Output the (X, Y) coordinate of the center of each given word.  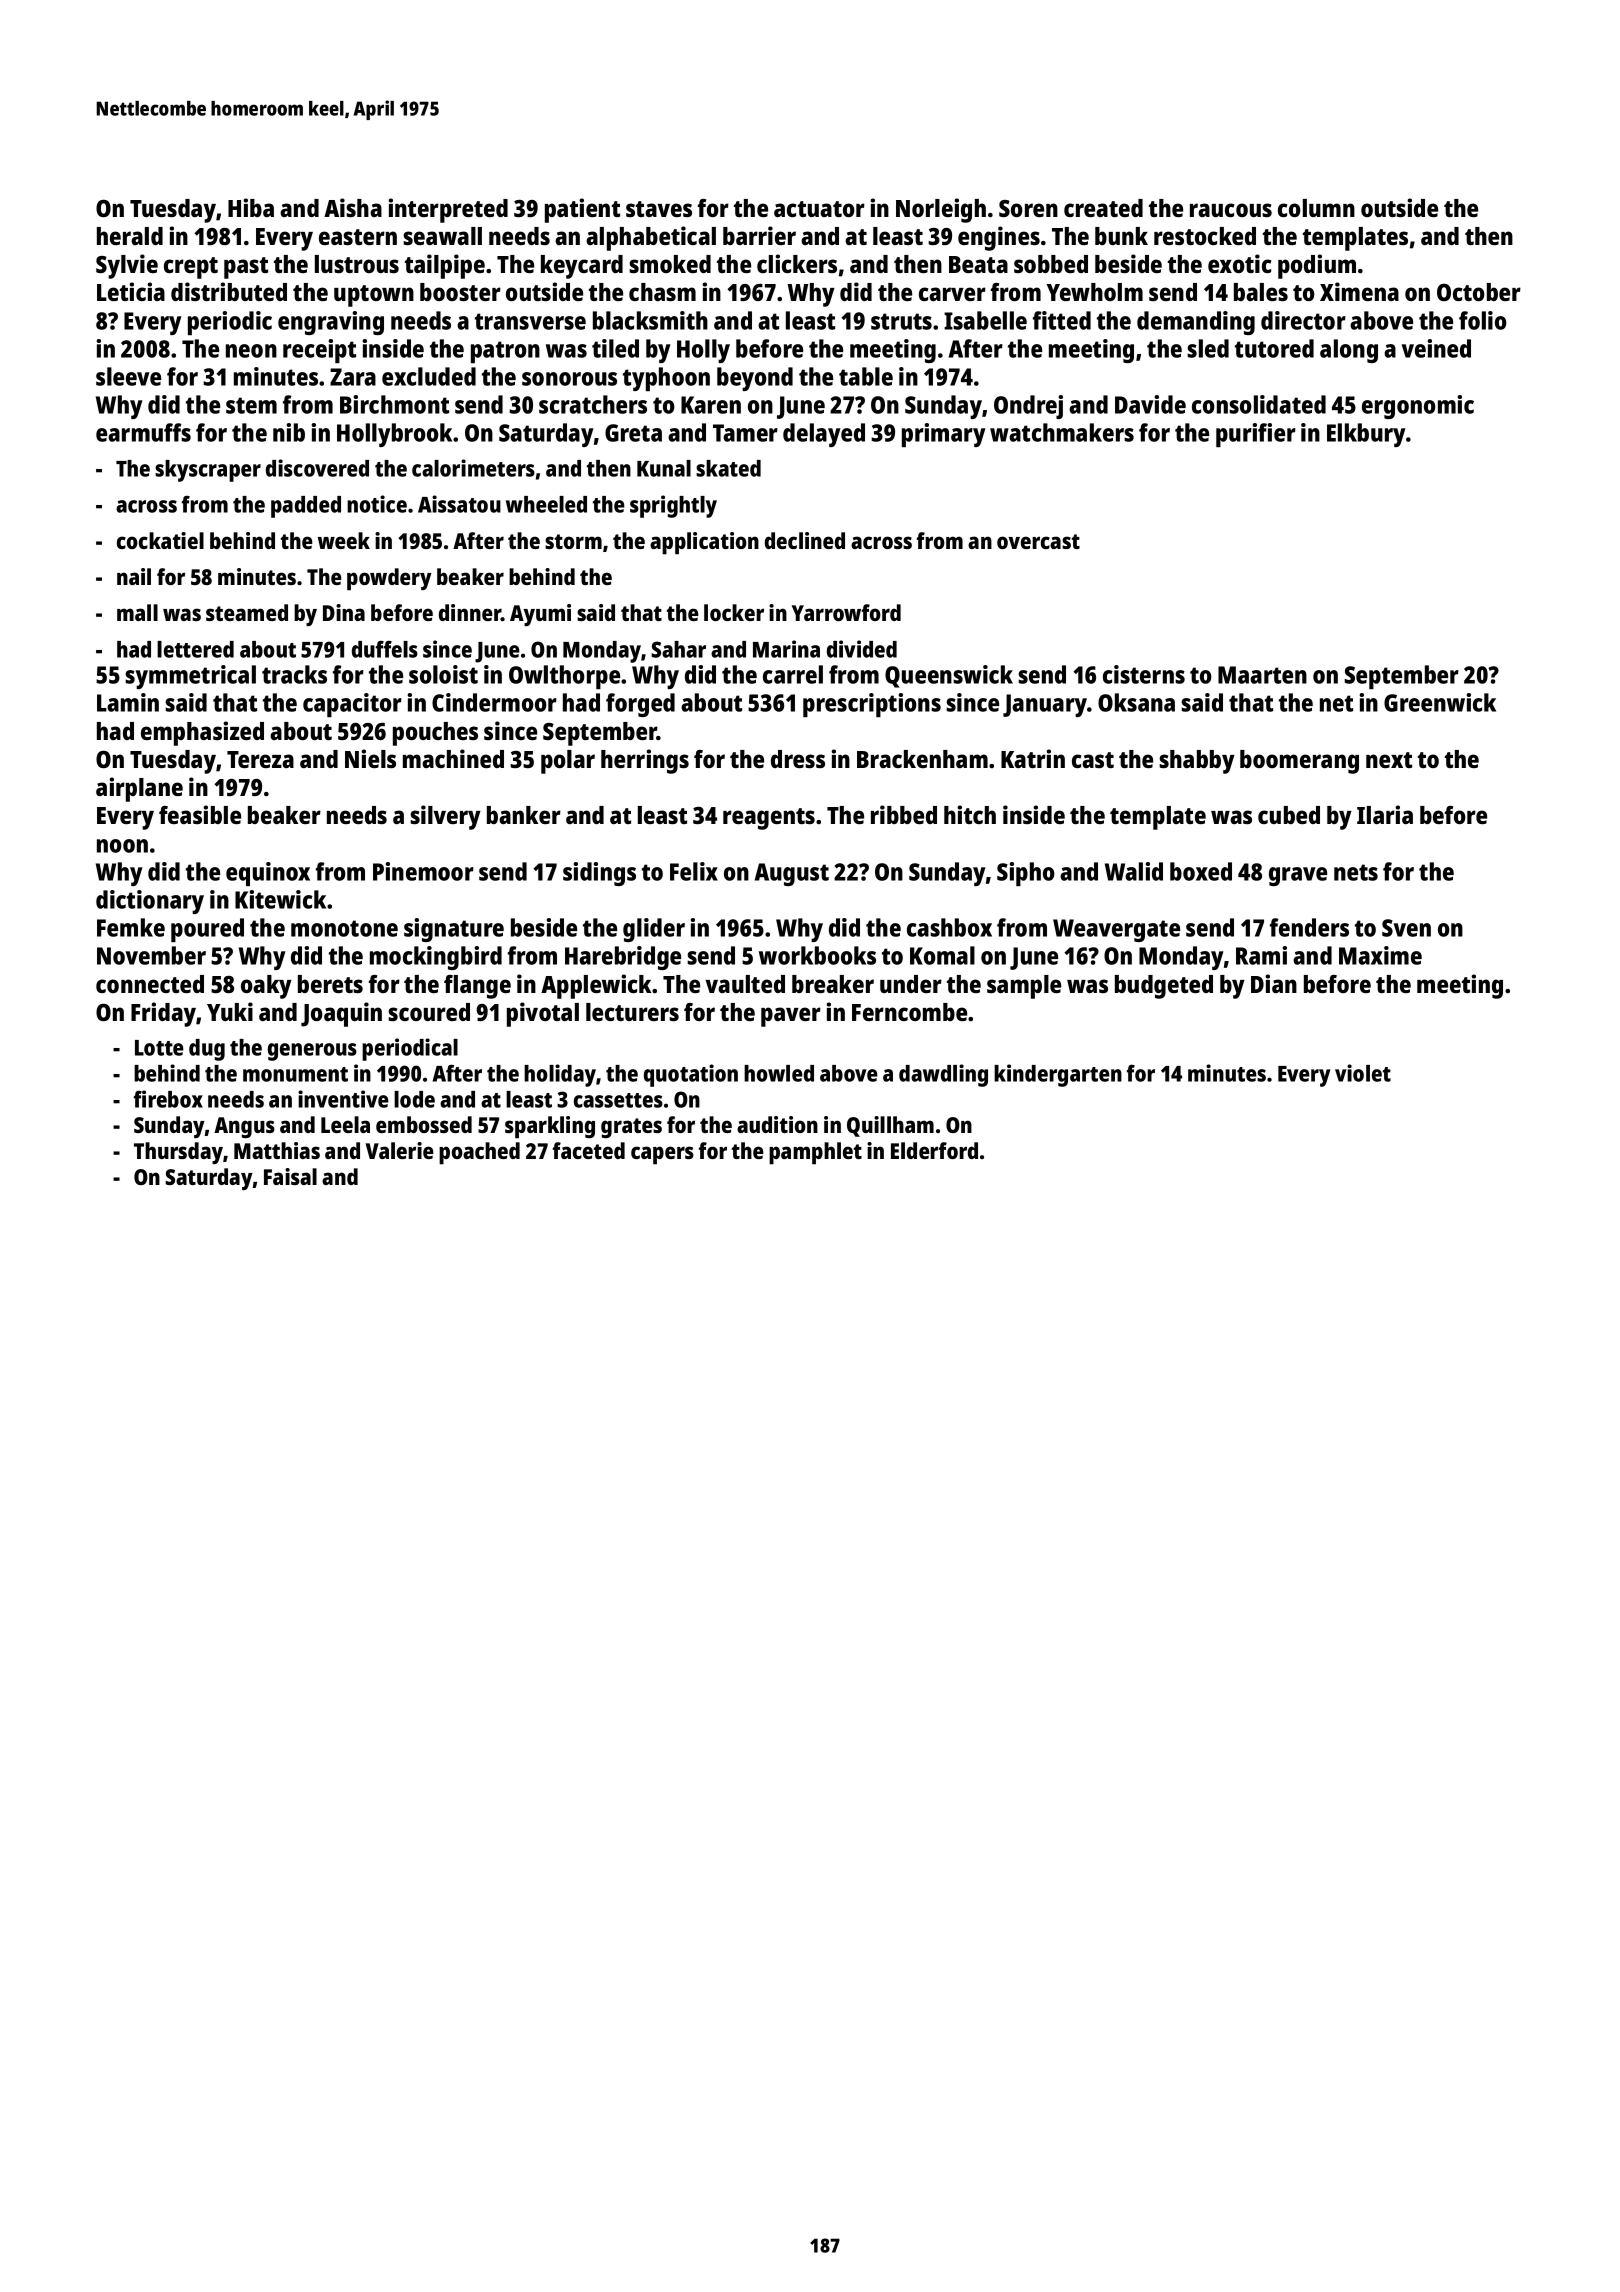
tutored (1274, 348)
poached (479, 1153)
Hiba (251, 207)
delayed (824, 435)
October (1479, 292)
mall (137, 612)
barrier (759, 235)
